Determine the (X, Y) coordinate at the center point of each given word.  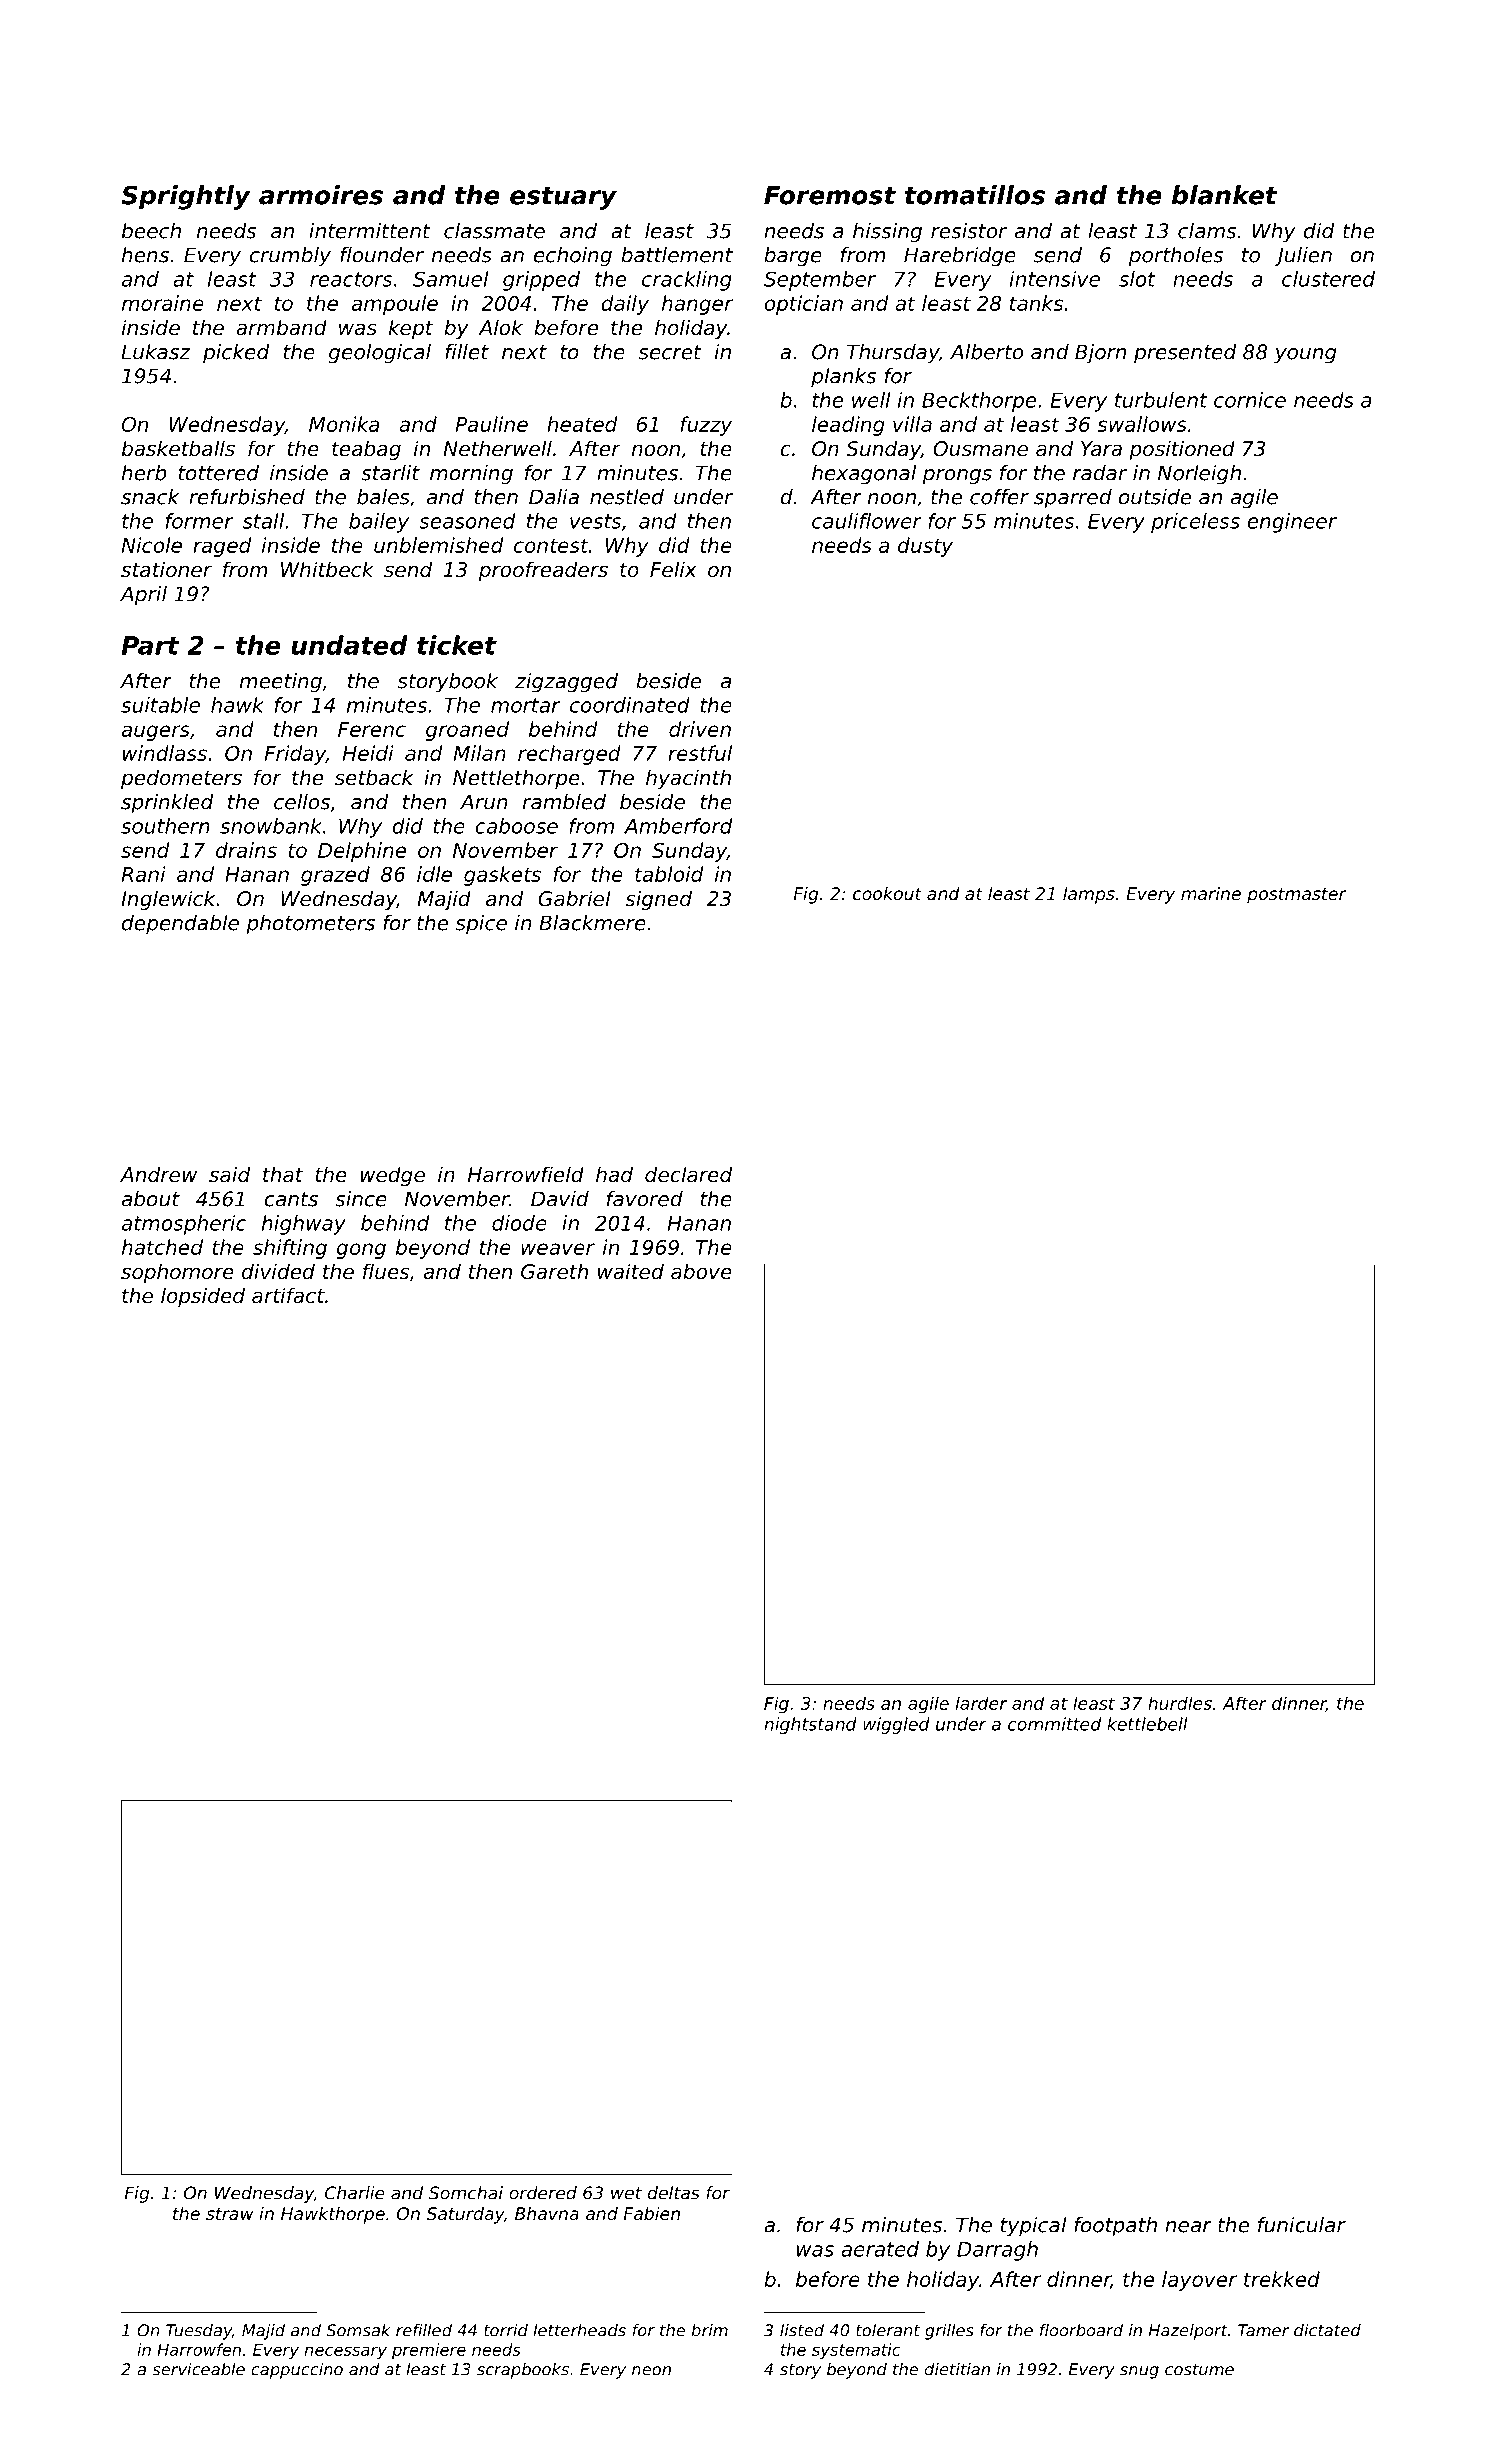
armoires (321, 195)
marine (1211, 893)
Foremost (830, 195)
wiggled (896, 1725)
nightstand (810, 1725)
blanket (1225, 195)
